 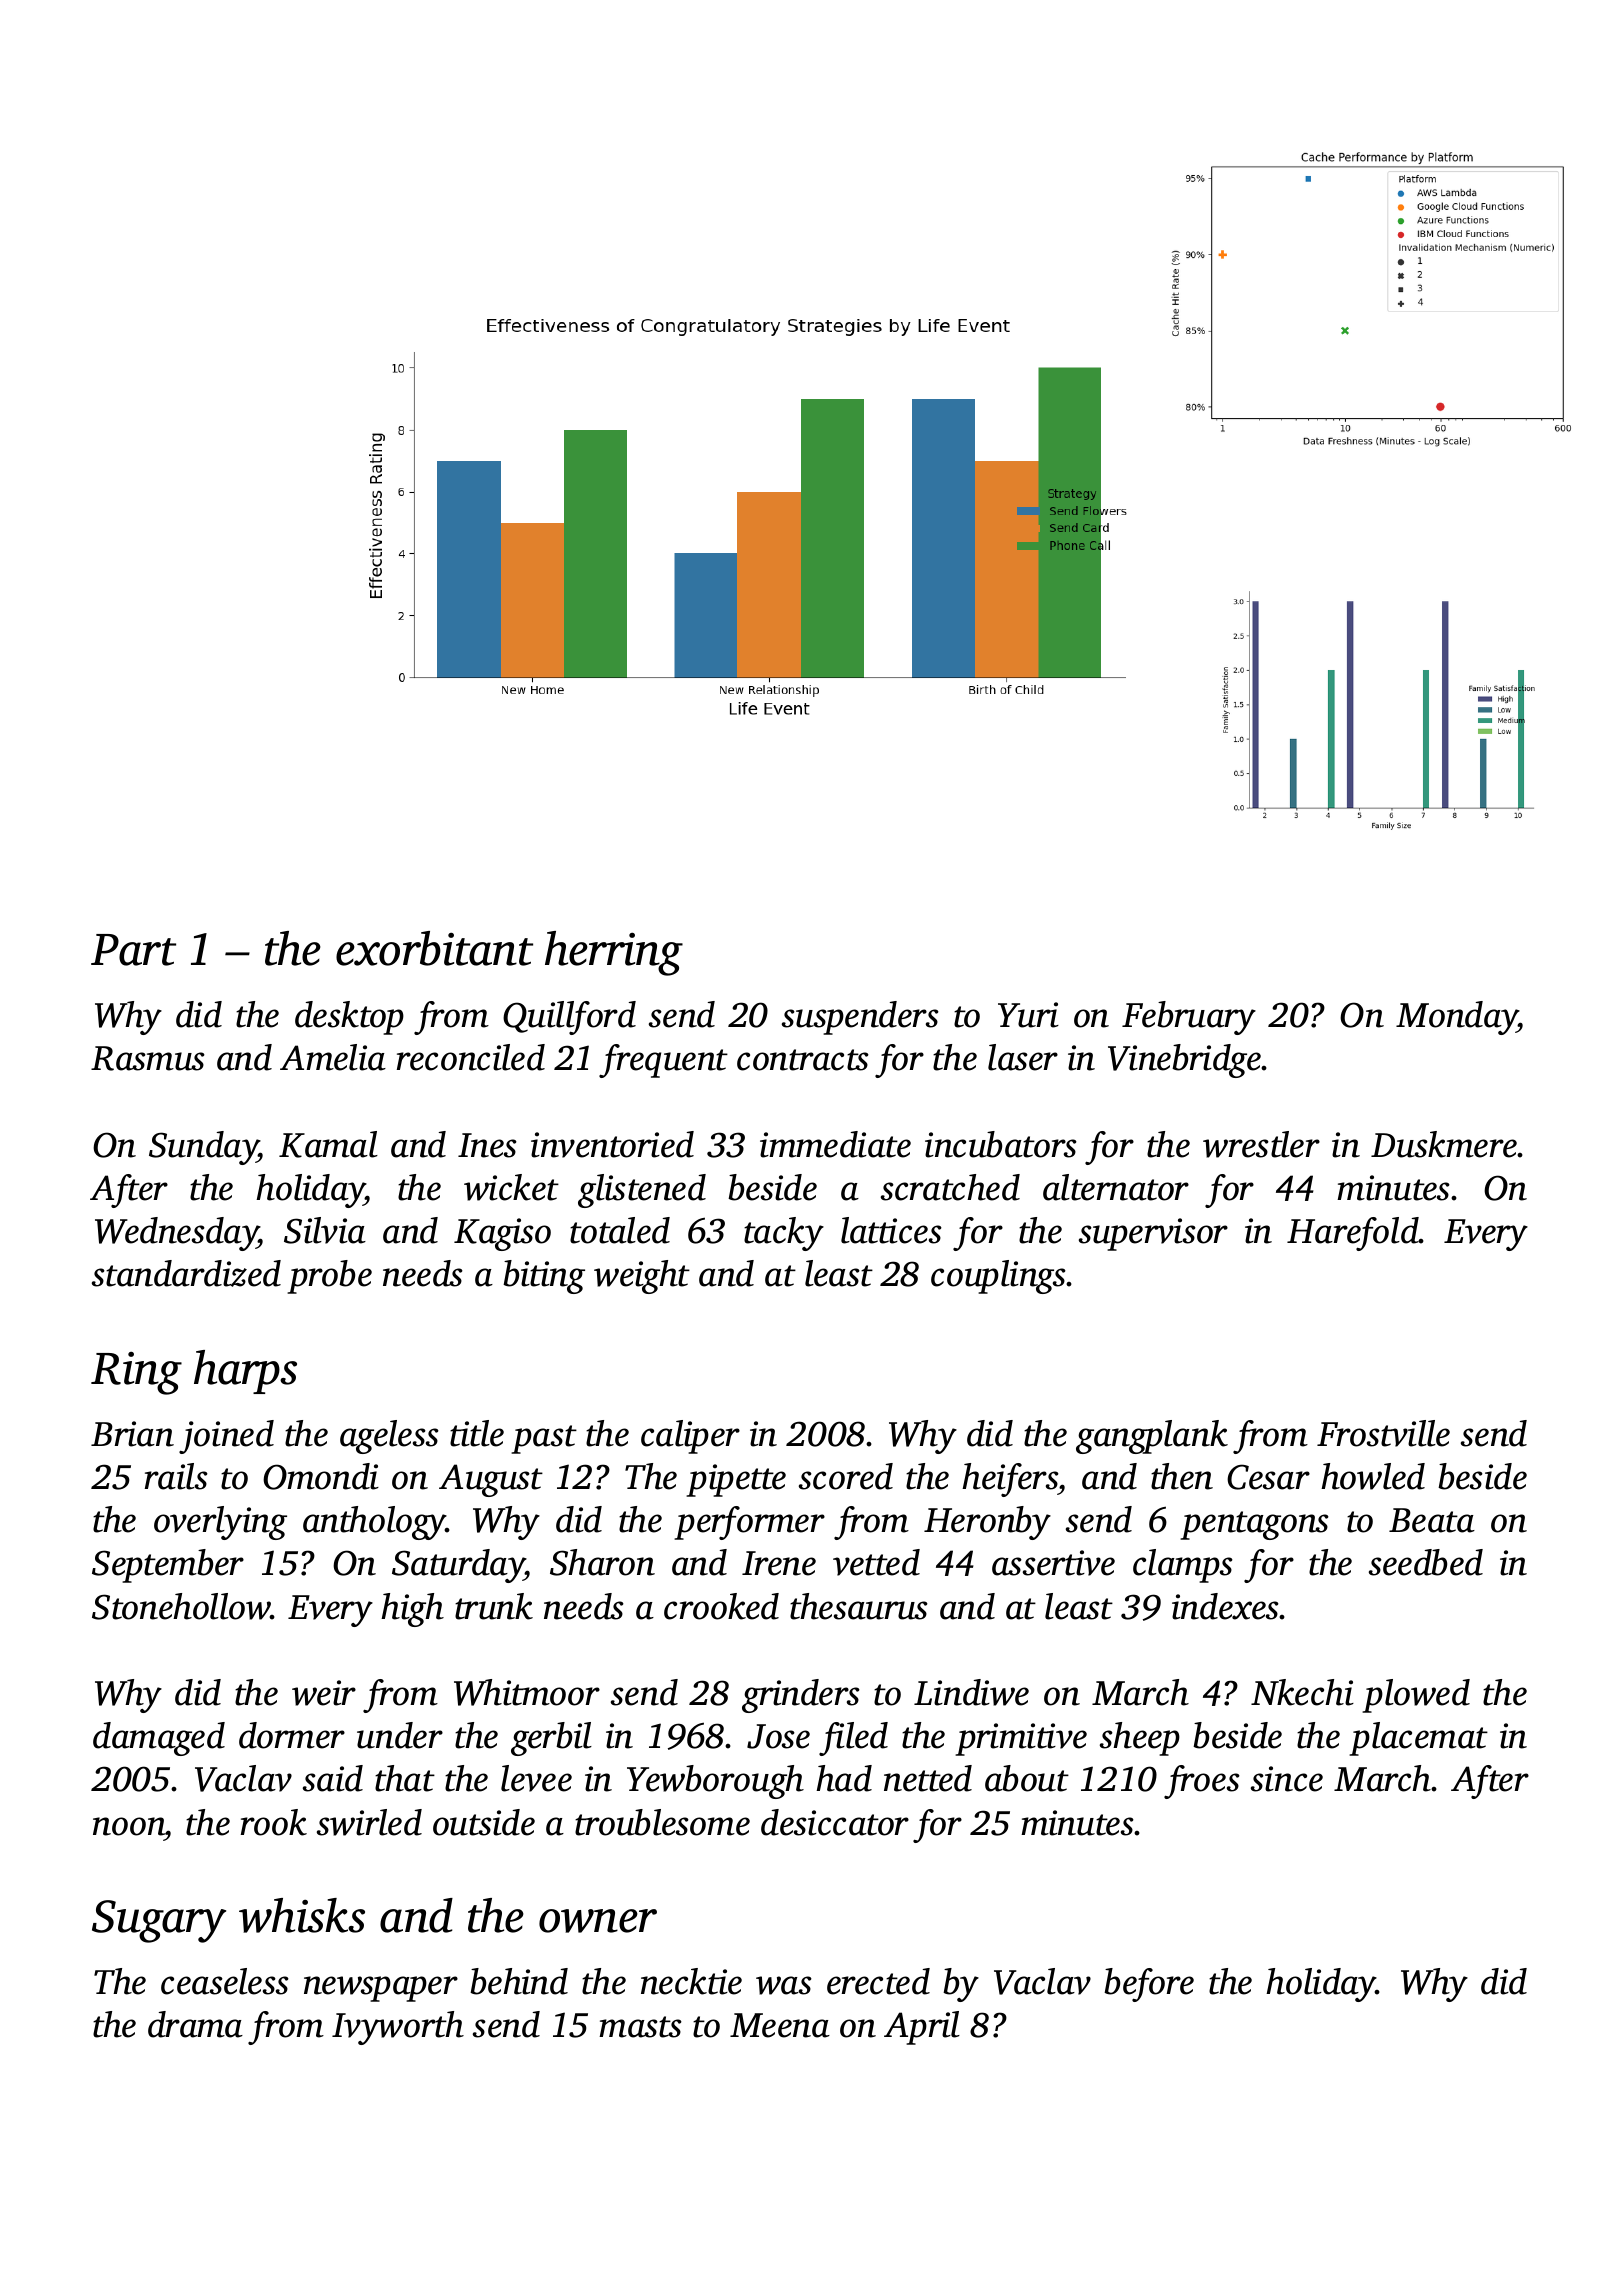 What do you see at coordinates (181, 1606) in the page?
I see `Stonehollow` at bounding box center [181, 1606].
